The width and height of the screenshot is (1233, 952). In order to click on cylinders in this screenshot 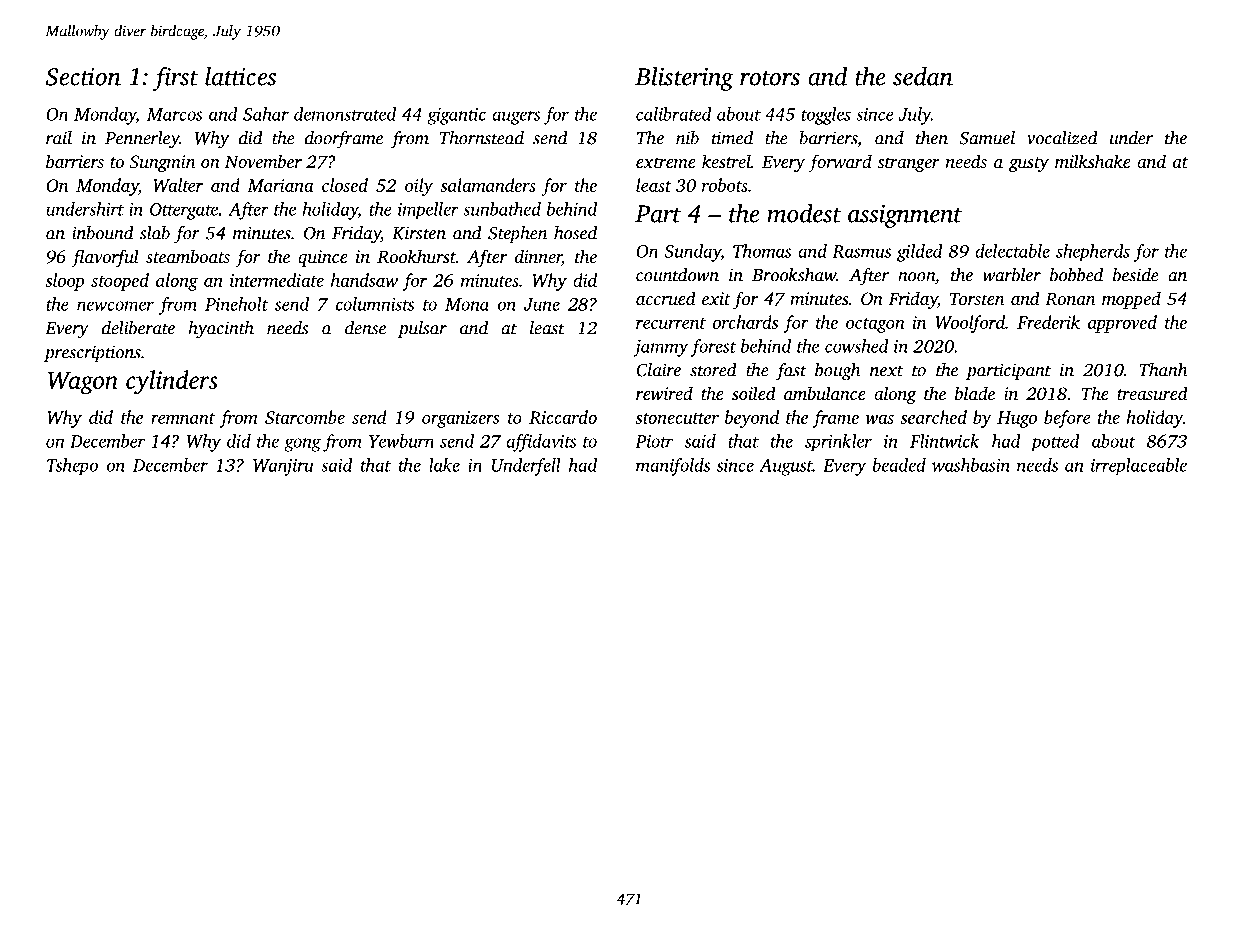, I will do `click(172, 382)`.
